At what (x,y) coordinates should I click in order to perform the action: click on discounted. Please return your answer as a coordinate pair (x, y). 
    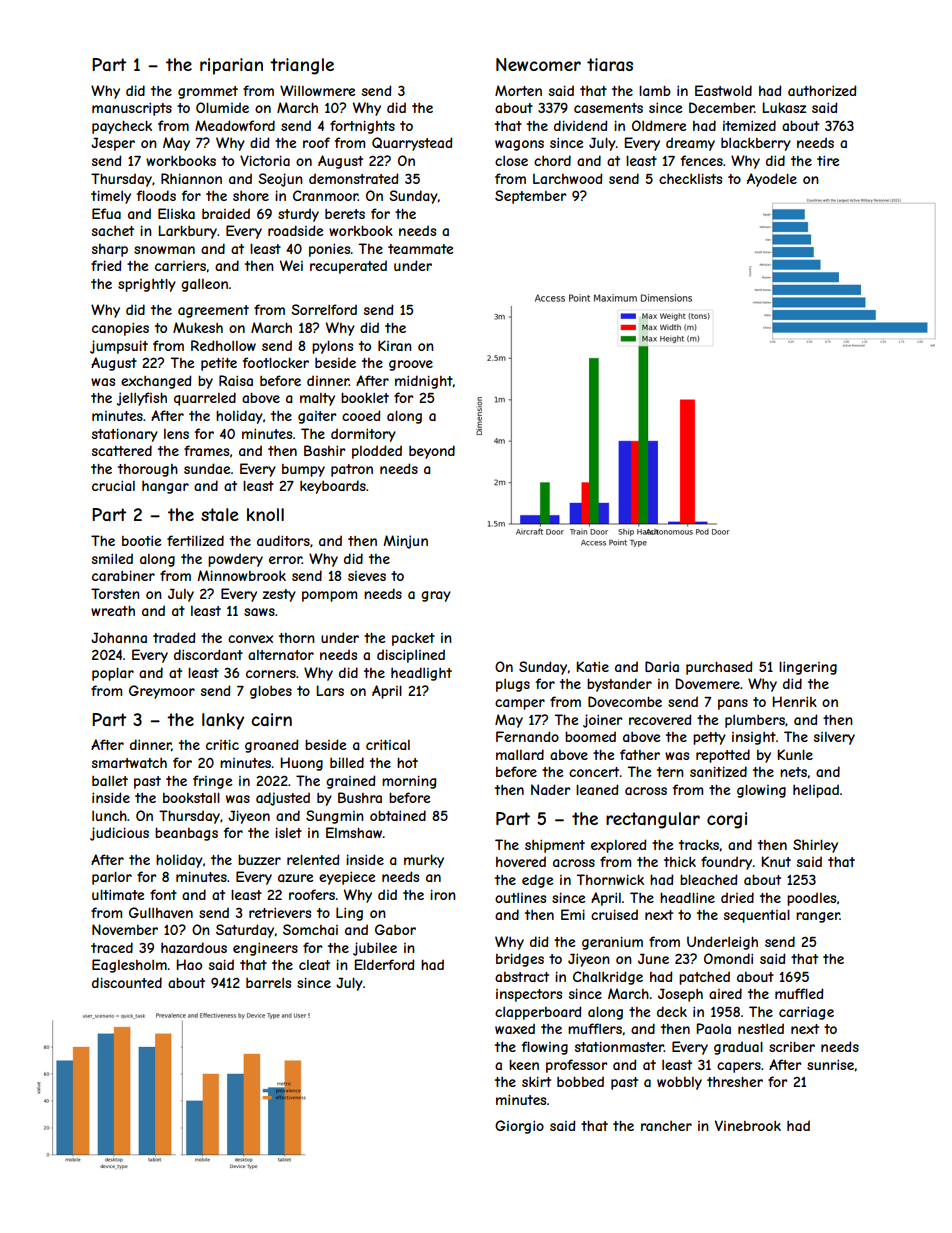
    Looking at the image, I should click on (127, 982).
